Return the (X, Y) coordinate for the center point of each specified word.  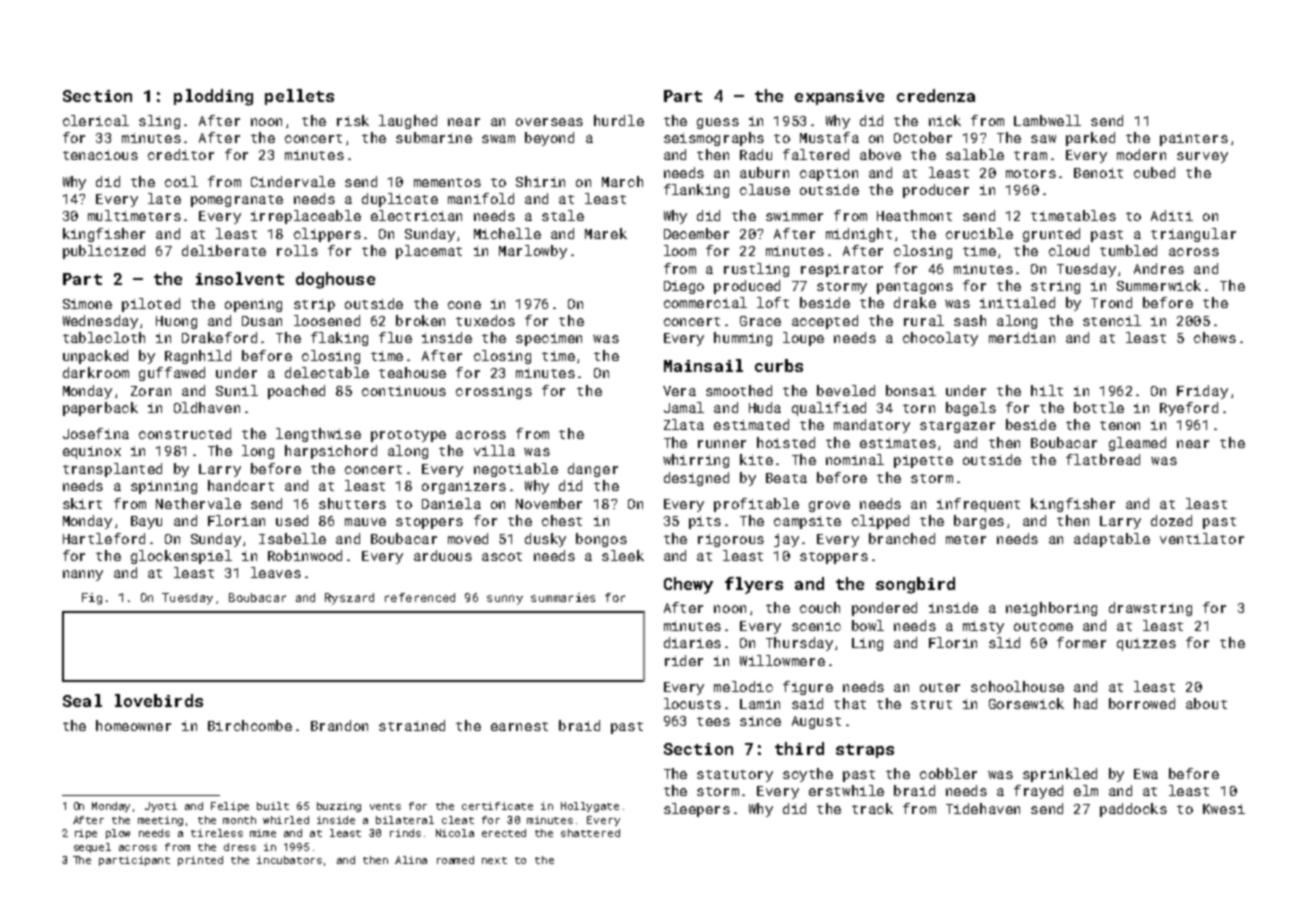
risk (353, 120)
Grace (760, 321)
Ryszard (349, 599)
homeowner (133, 725)
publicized (104, 252)
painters (1194, 139)
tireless (217, 833)
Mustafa (829, 137)
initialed (1017, 302)
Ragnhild (198, 357)
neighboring (1051, 609)
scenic (816, 626)
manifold (481, 198)
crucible (979, 233)
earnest (519, 726)
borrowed (1142, 703)
